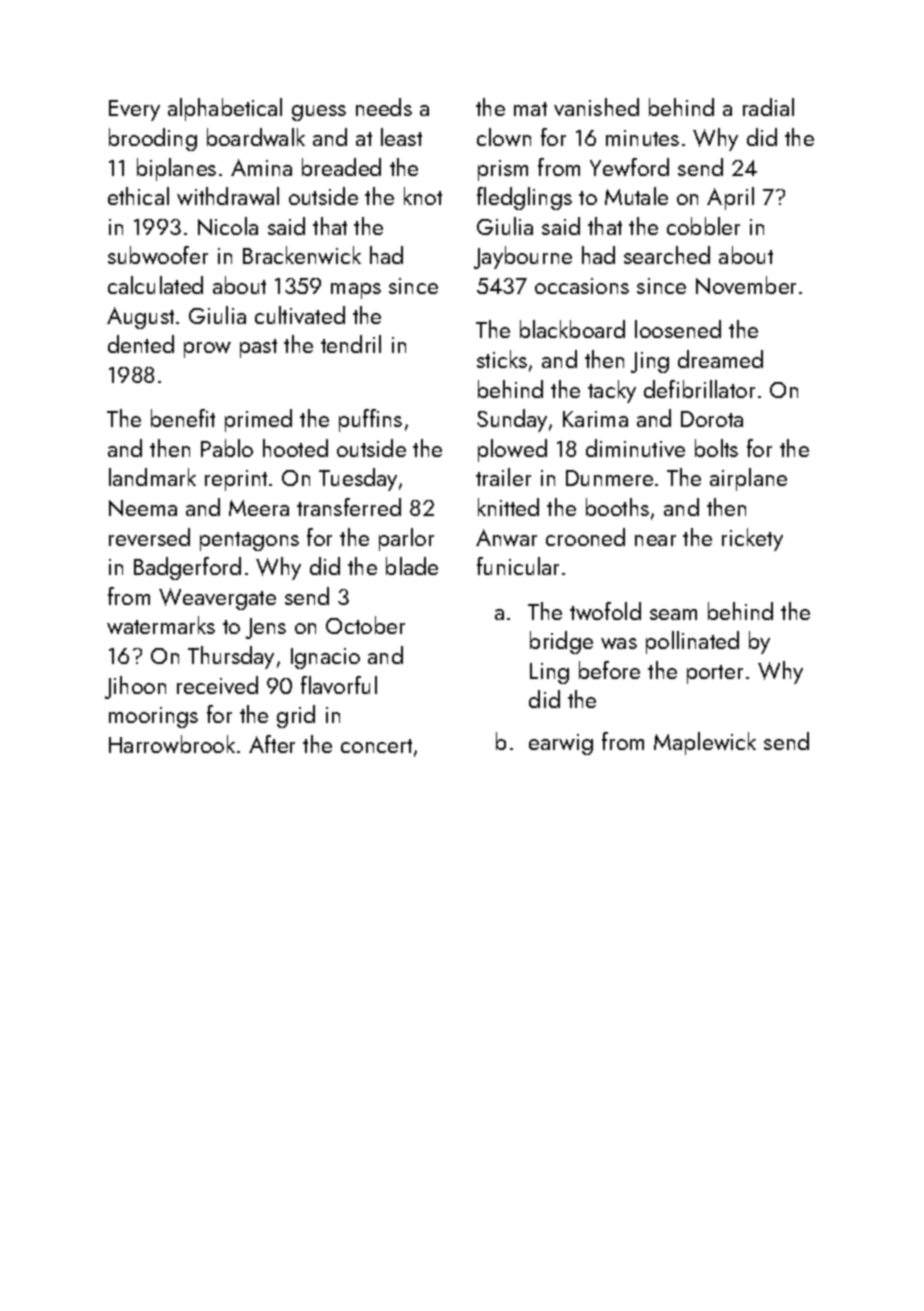 The width and height of the screenshot is (924, 1311). Describe the element at coordinates (768, 107) in the screenshot. I see `radial` at that location.
